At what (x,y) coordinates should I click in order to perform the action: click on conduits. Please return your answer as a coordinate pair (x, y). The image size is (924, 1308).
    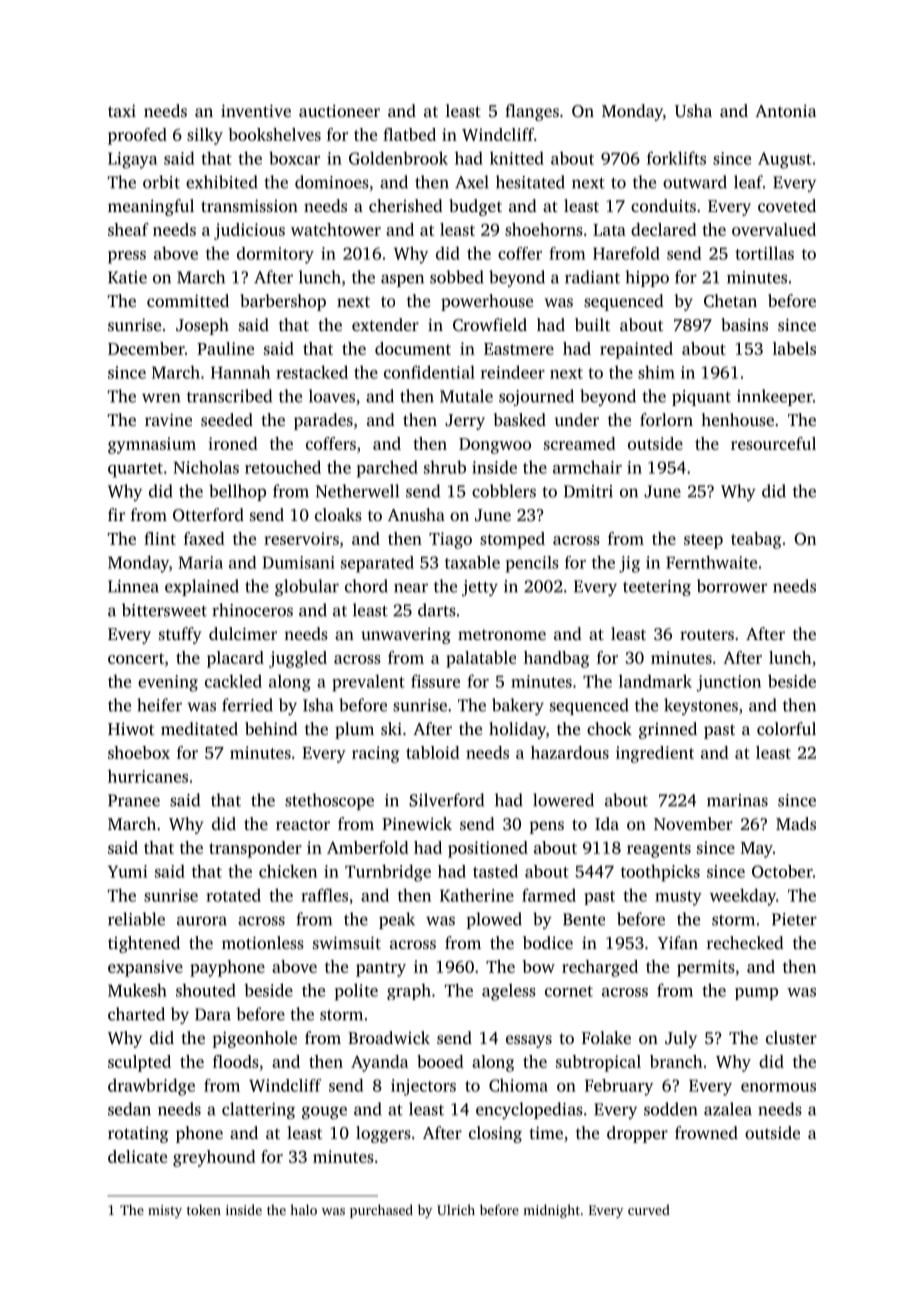
    Looking at the image, I should click on (663, 205).
